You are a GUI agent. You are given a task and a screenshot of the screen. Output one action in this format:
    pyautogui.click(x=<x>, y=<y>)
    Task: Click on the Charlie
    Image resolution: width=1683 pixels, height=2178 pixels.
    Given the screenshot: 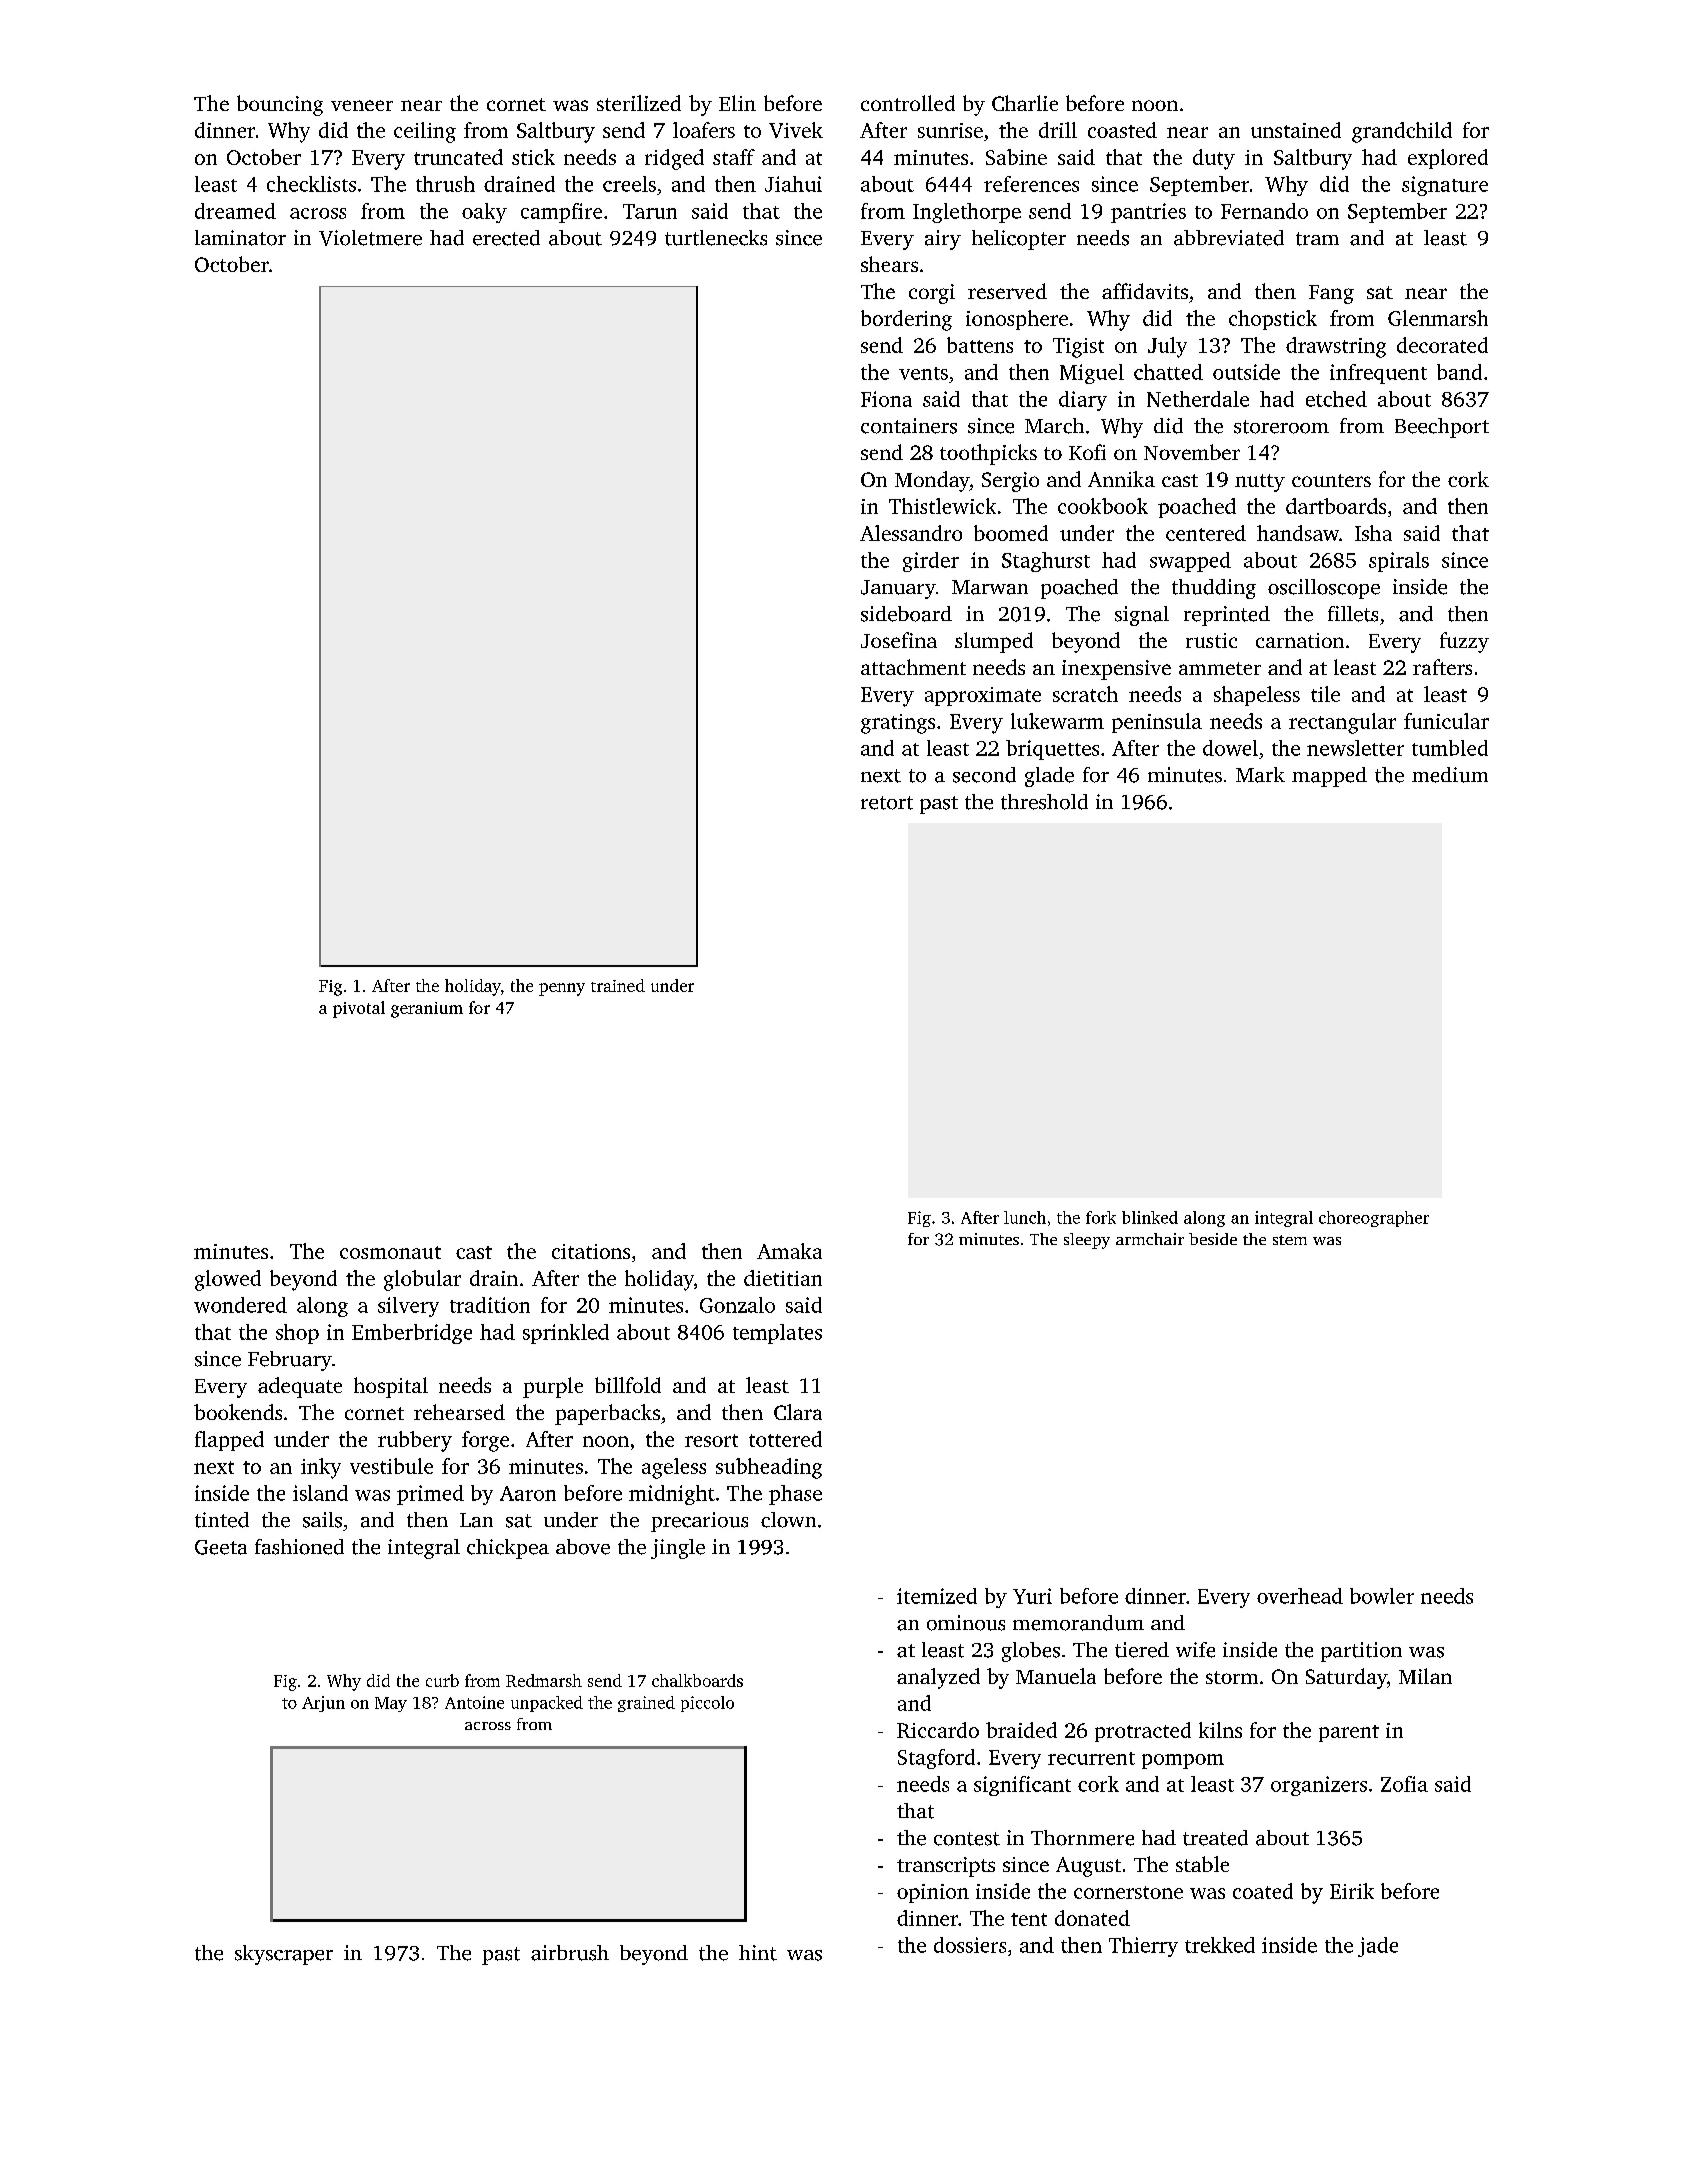 What is the action you would take?
    pyautogui.click(x=1025, y=103)
